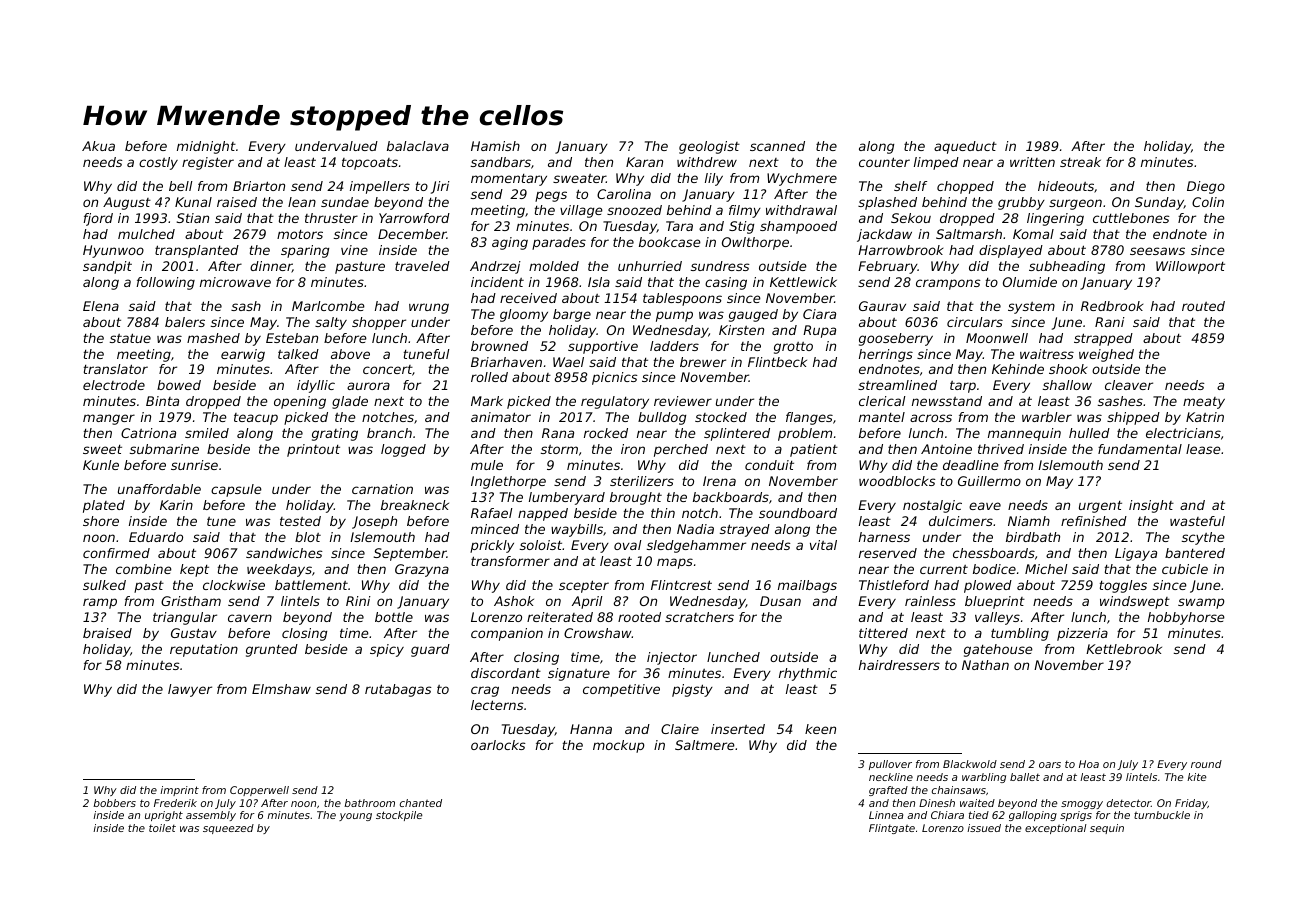  I want to click on mailbags, so click(807, 586).
